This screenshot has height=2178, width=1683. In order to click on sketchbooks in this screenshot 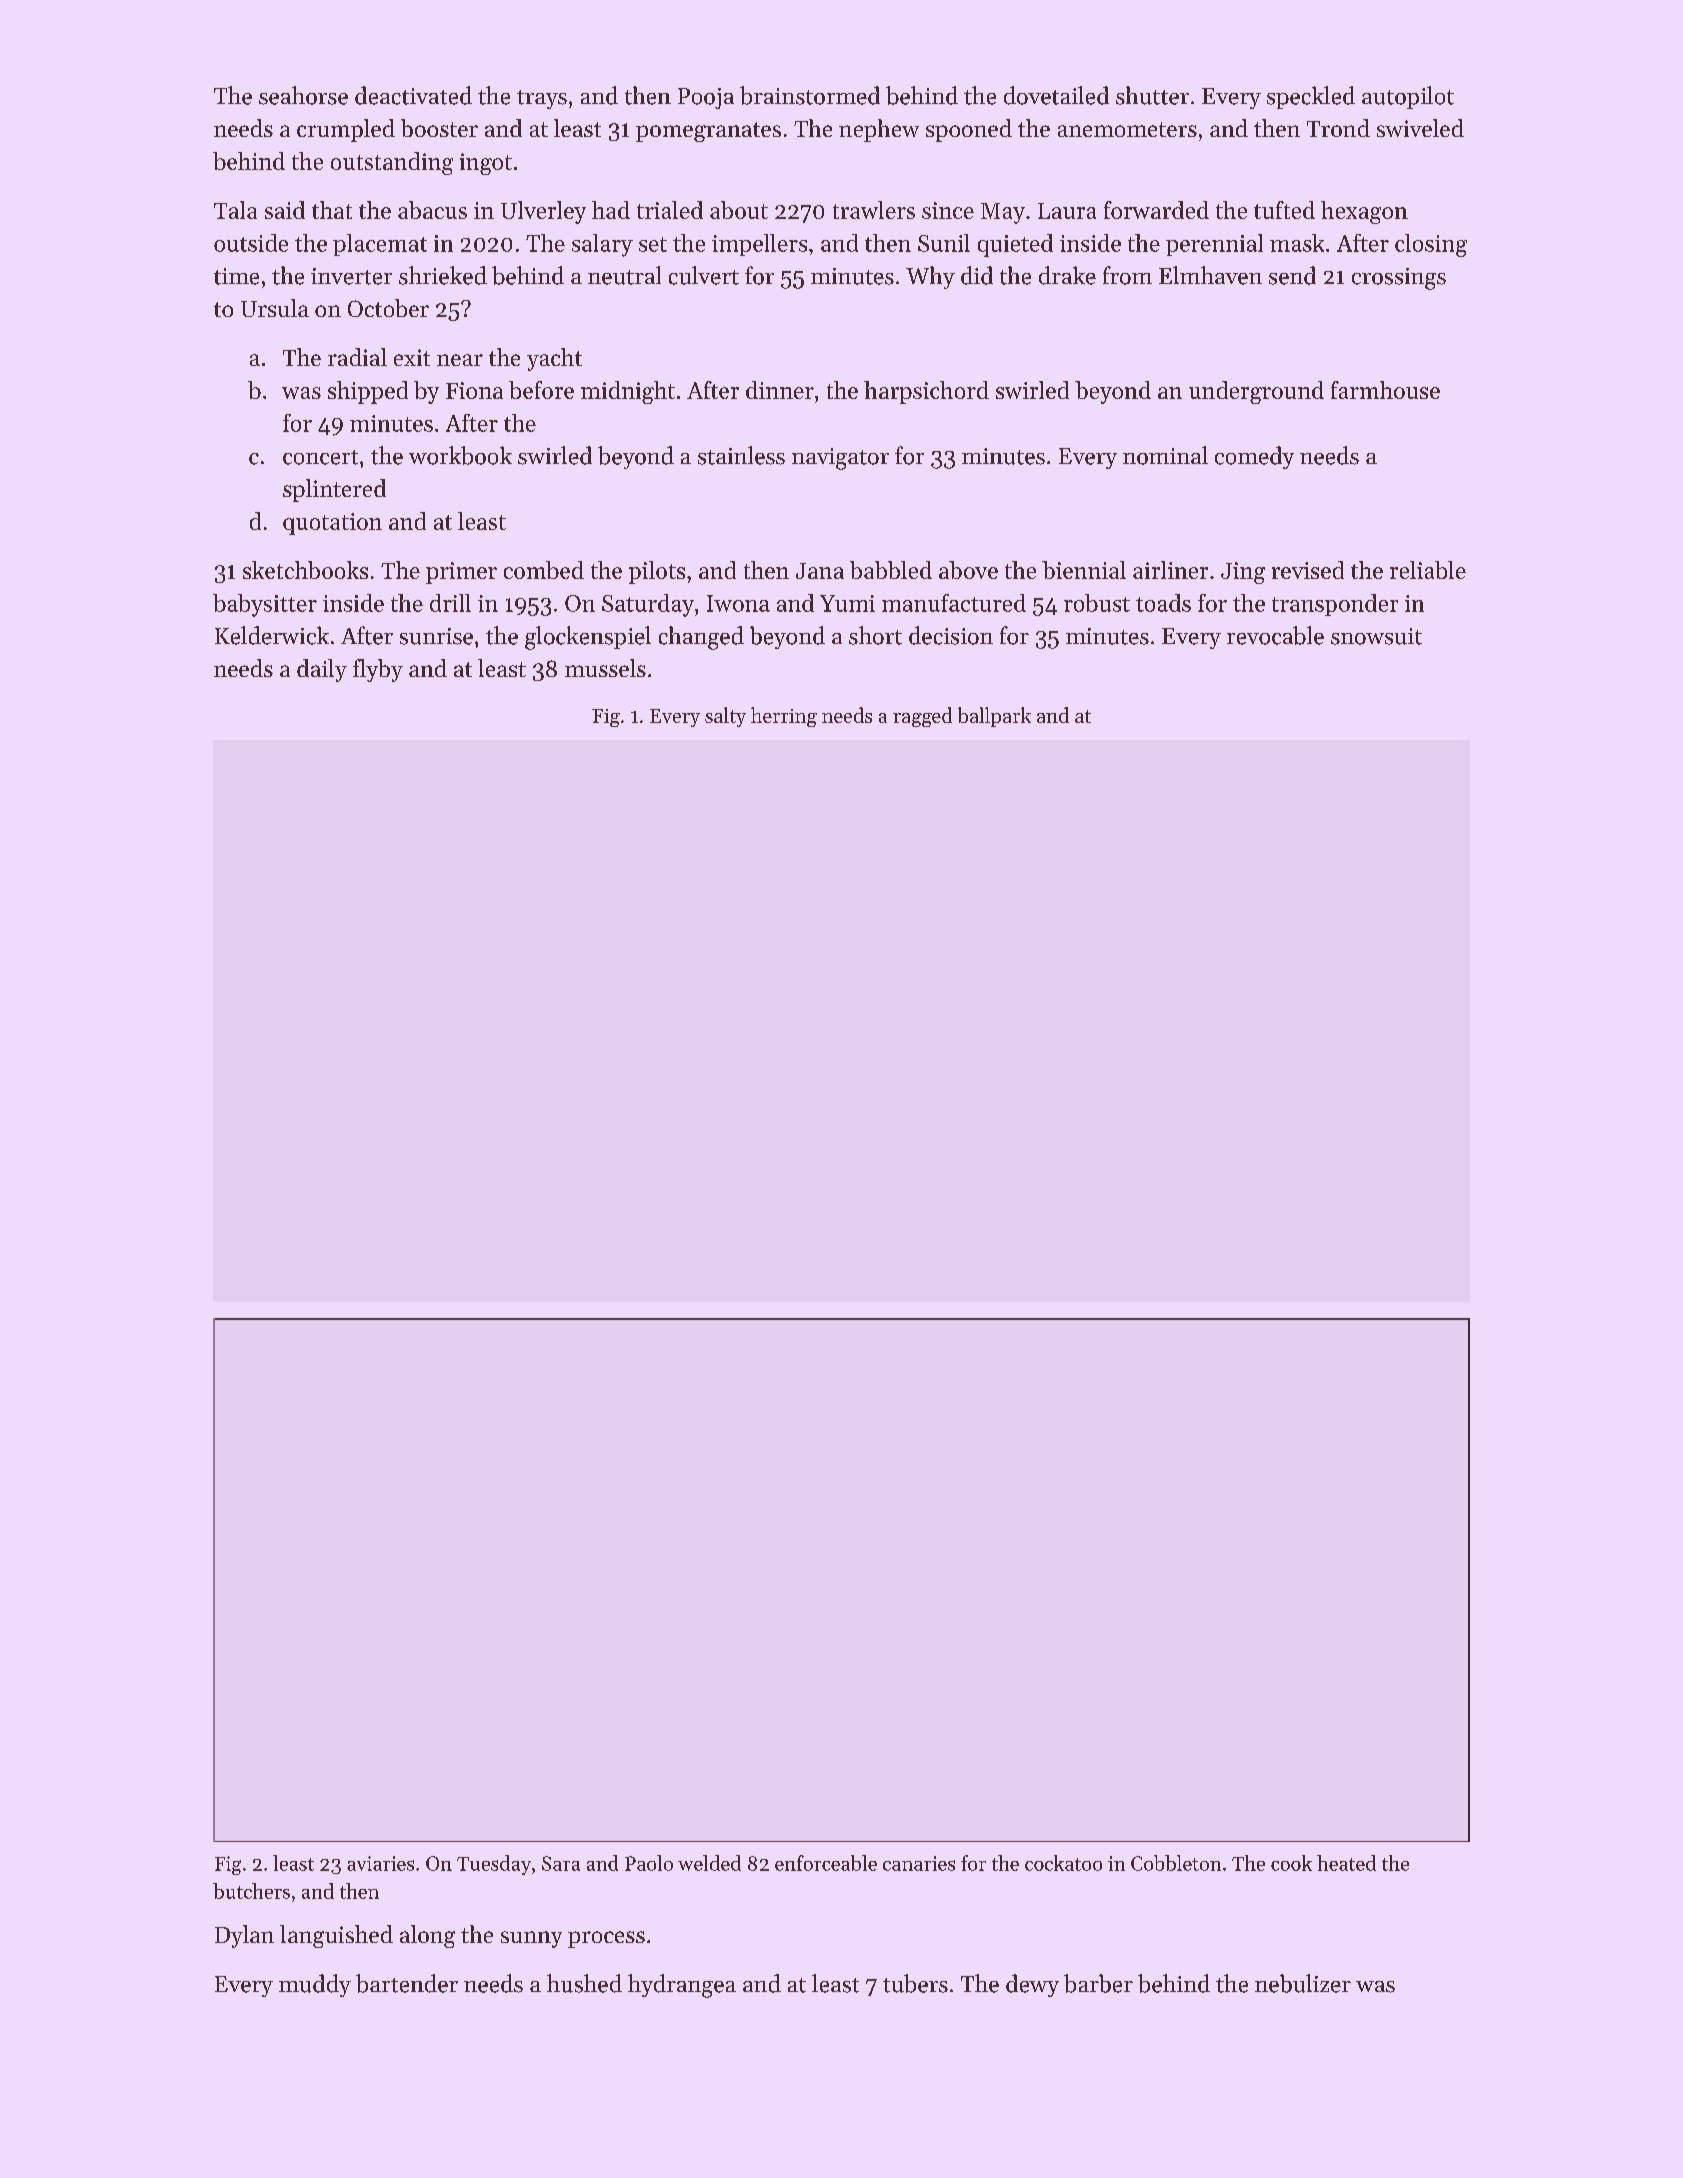, I will do `click(305, 570)`.
